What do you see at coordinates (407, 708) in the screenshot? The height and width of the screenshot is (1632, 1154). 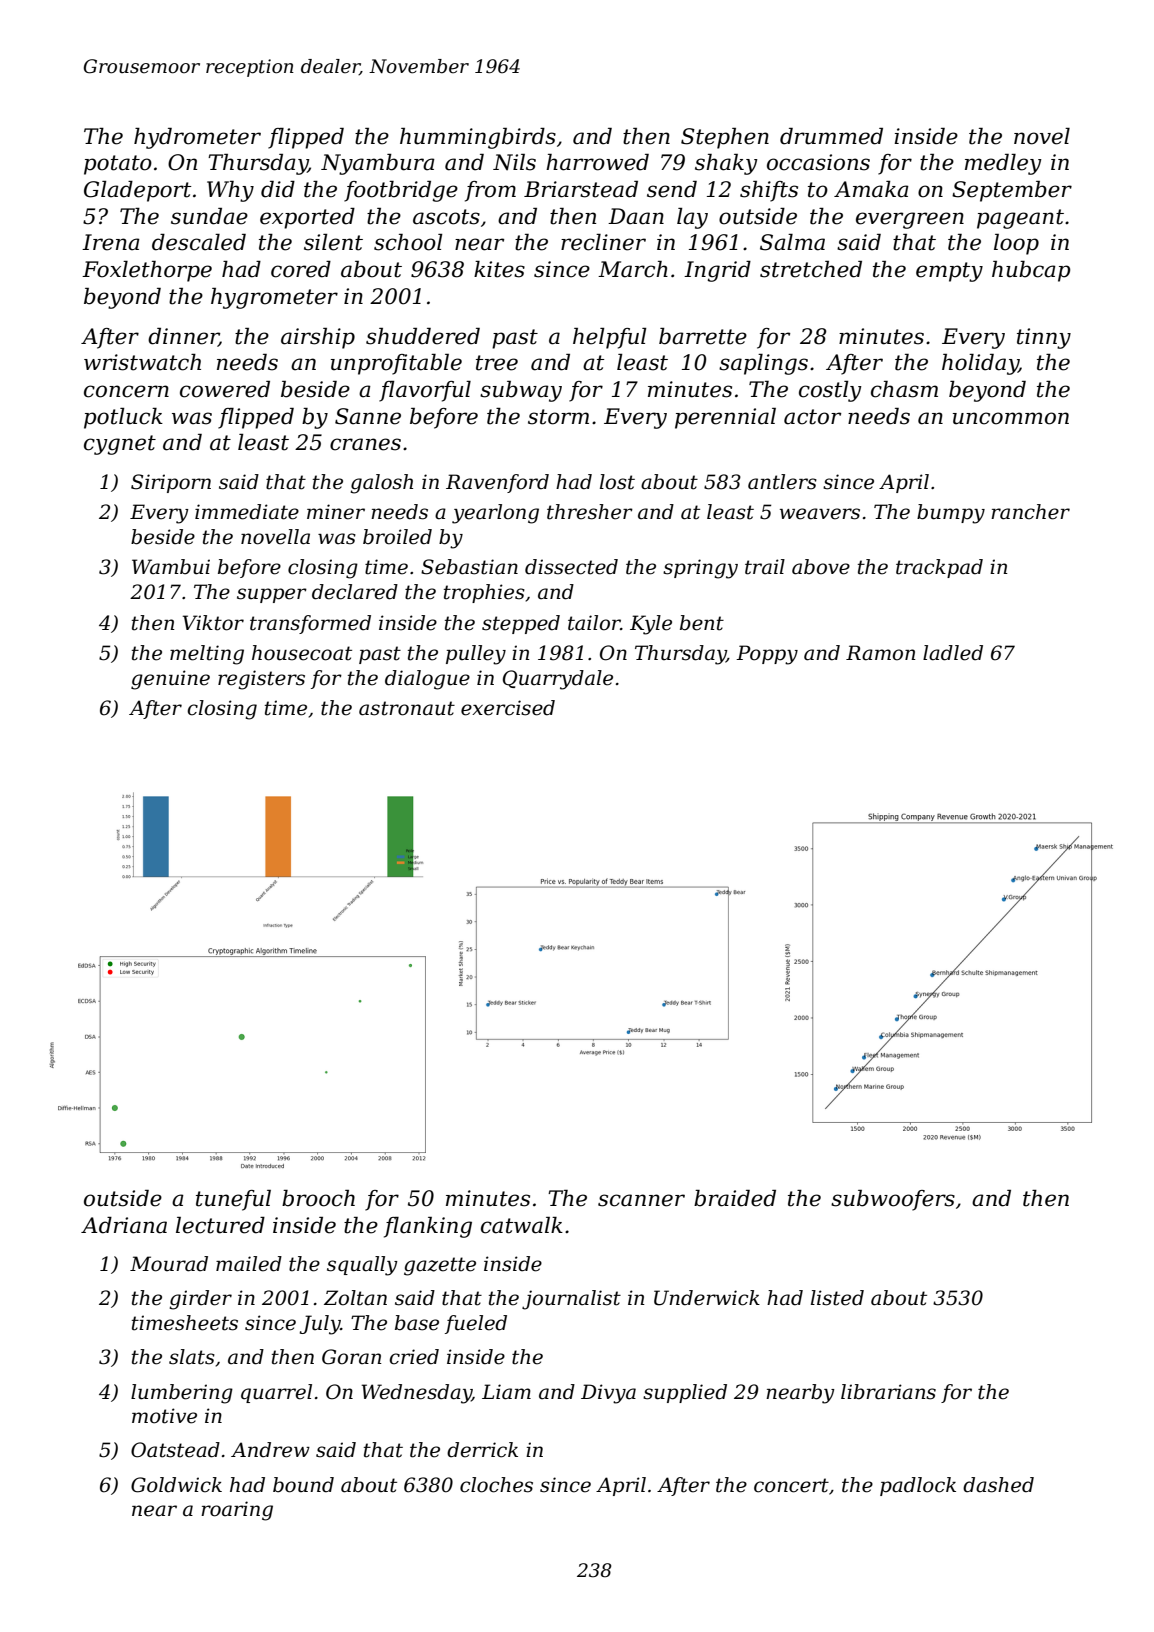 I see `astronaut` at bounding box center [407, 708].
